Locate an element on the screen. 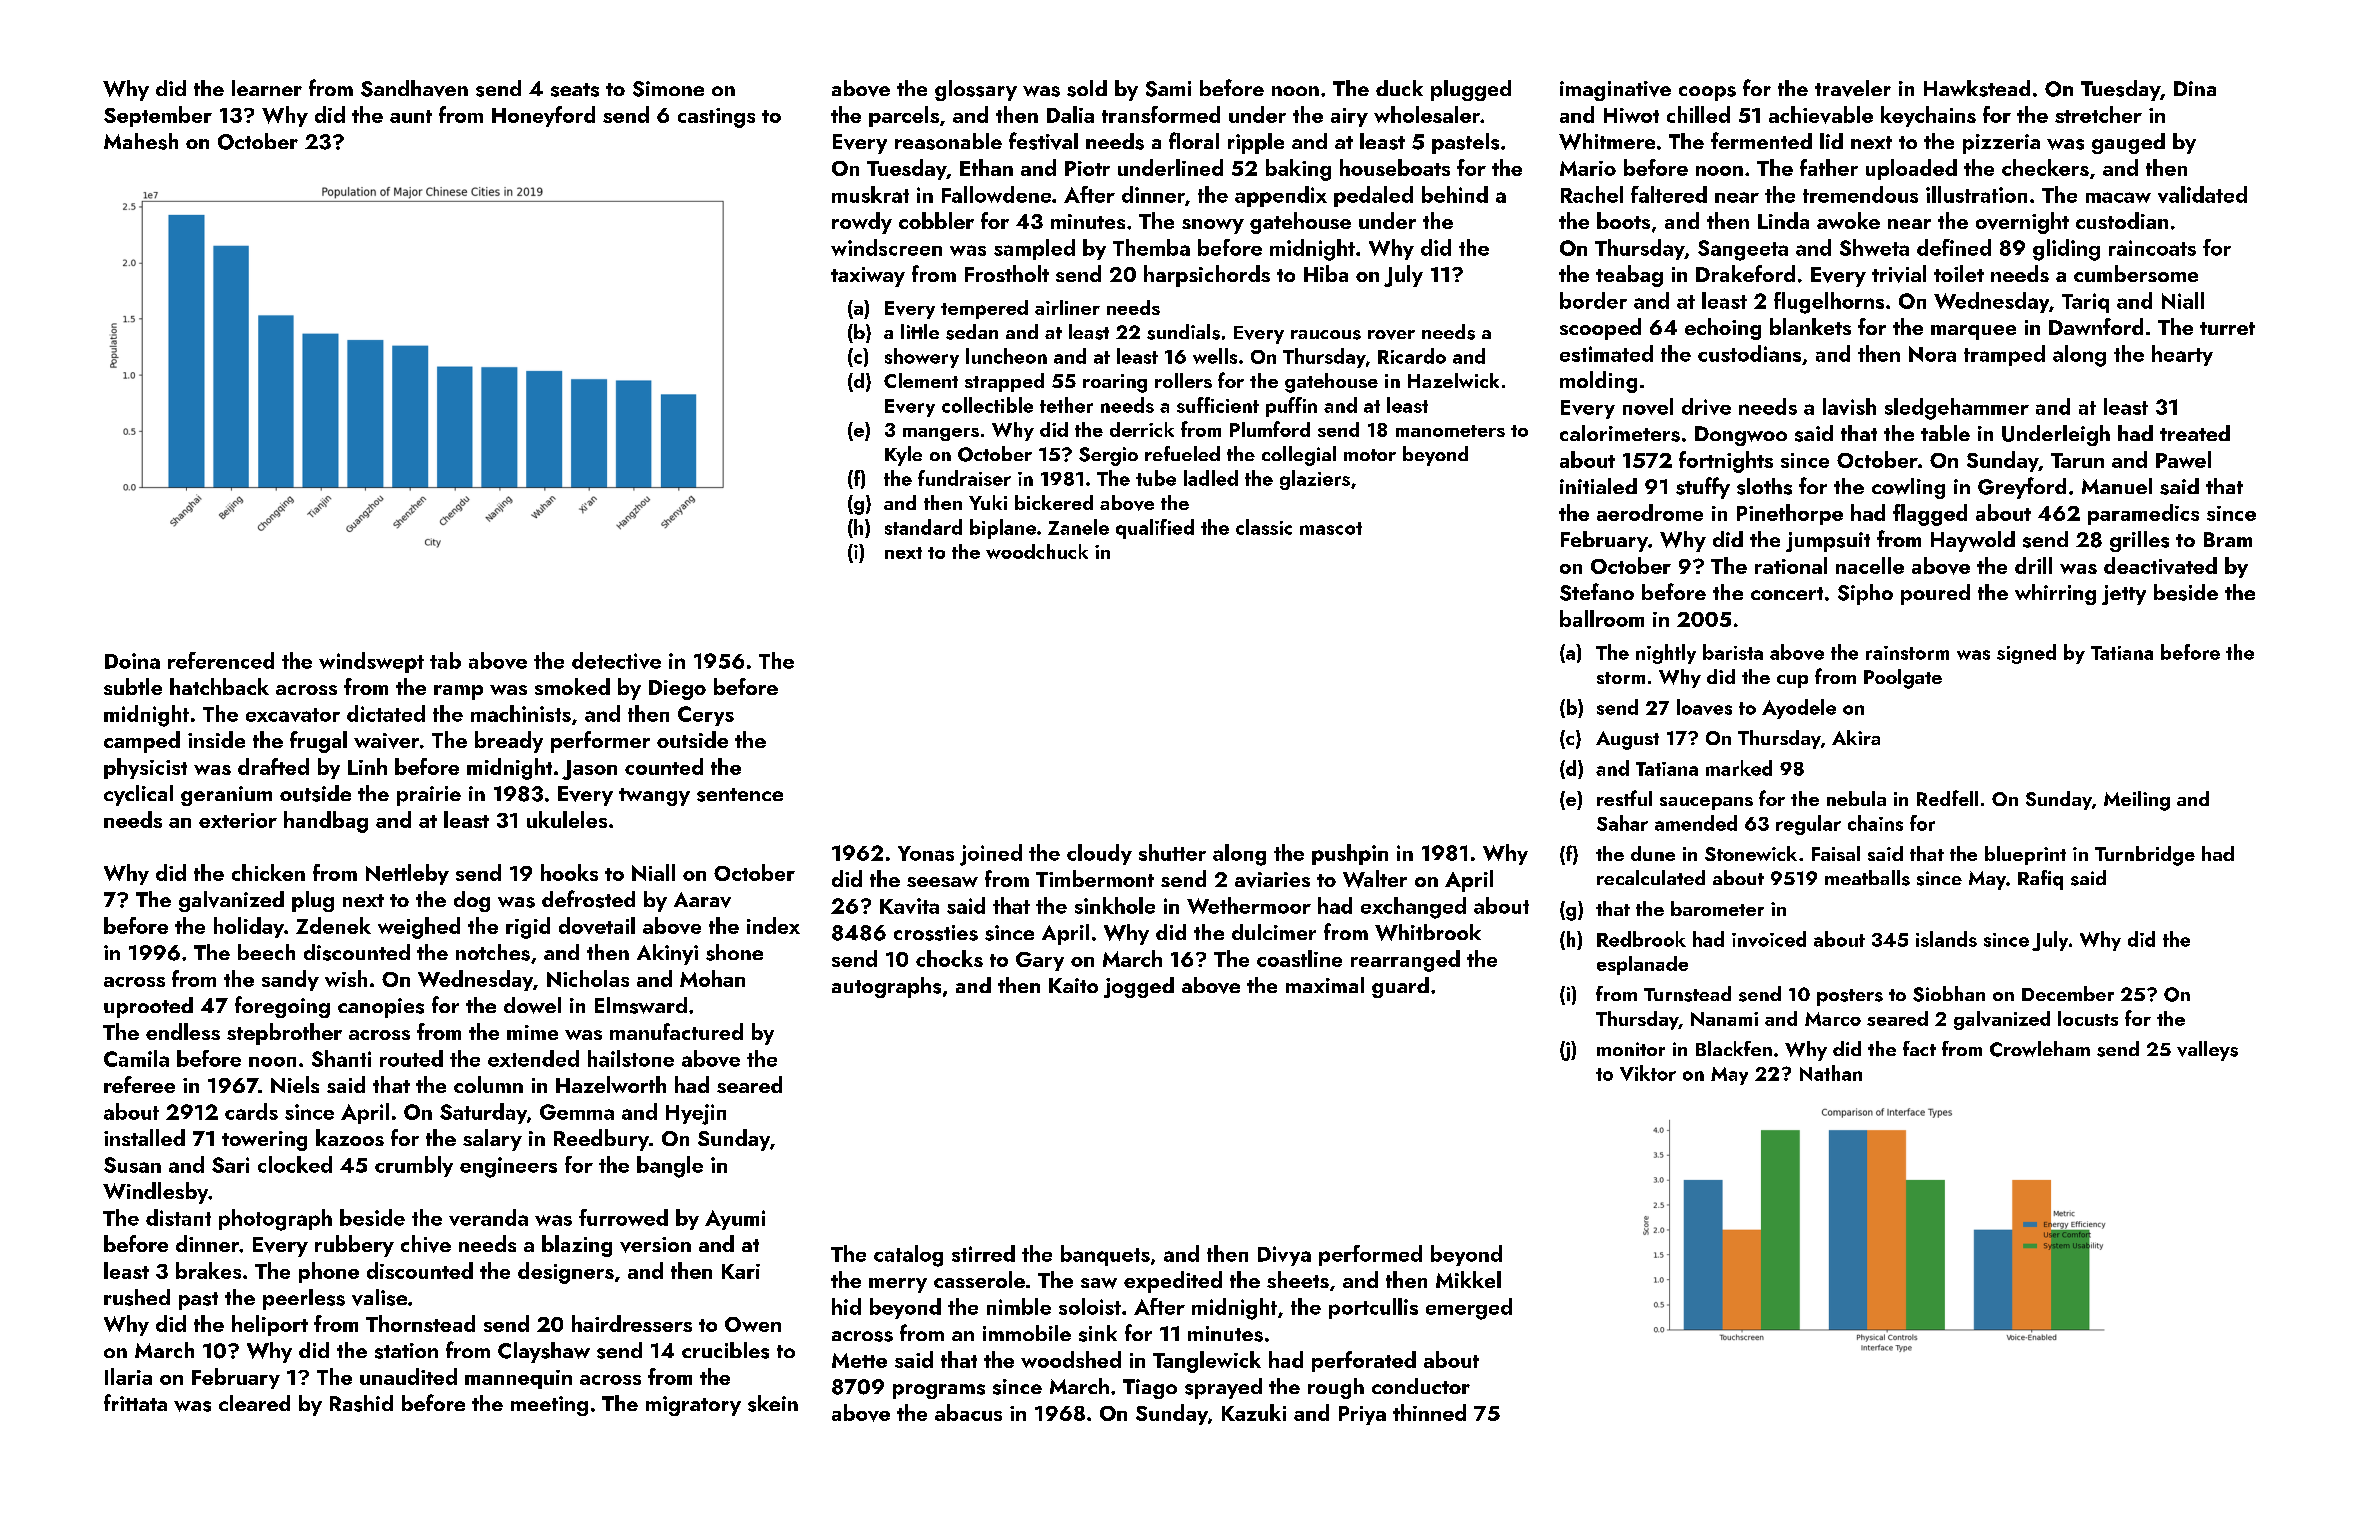  Viktor is located at coordinates (1648, 1073).
